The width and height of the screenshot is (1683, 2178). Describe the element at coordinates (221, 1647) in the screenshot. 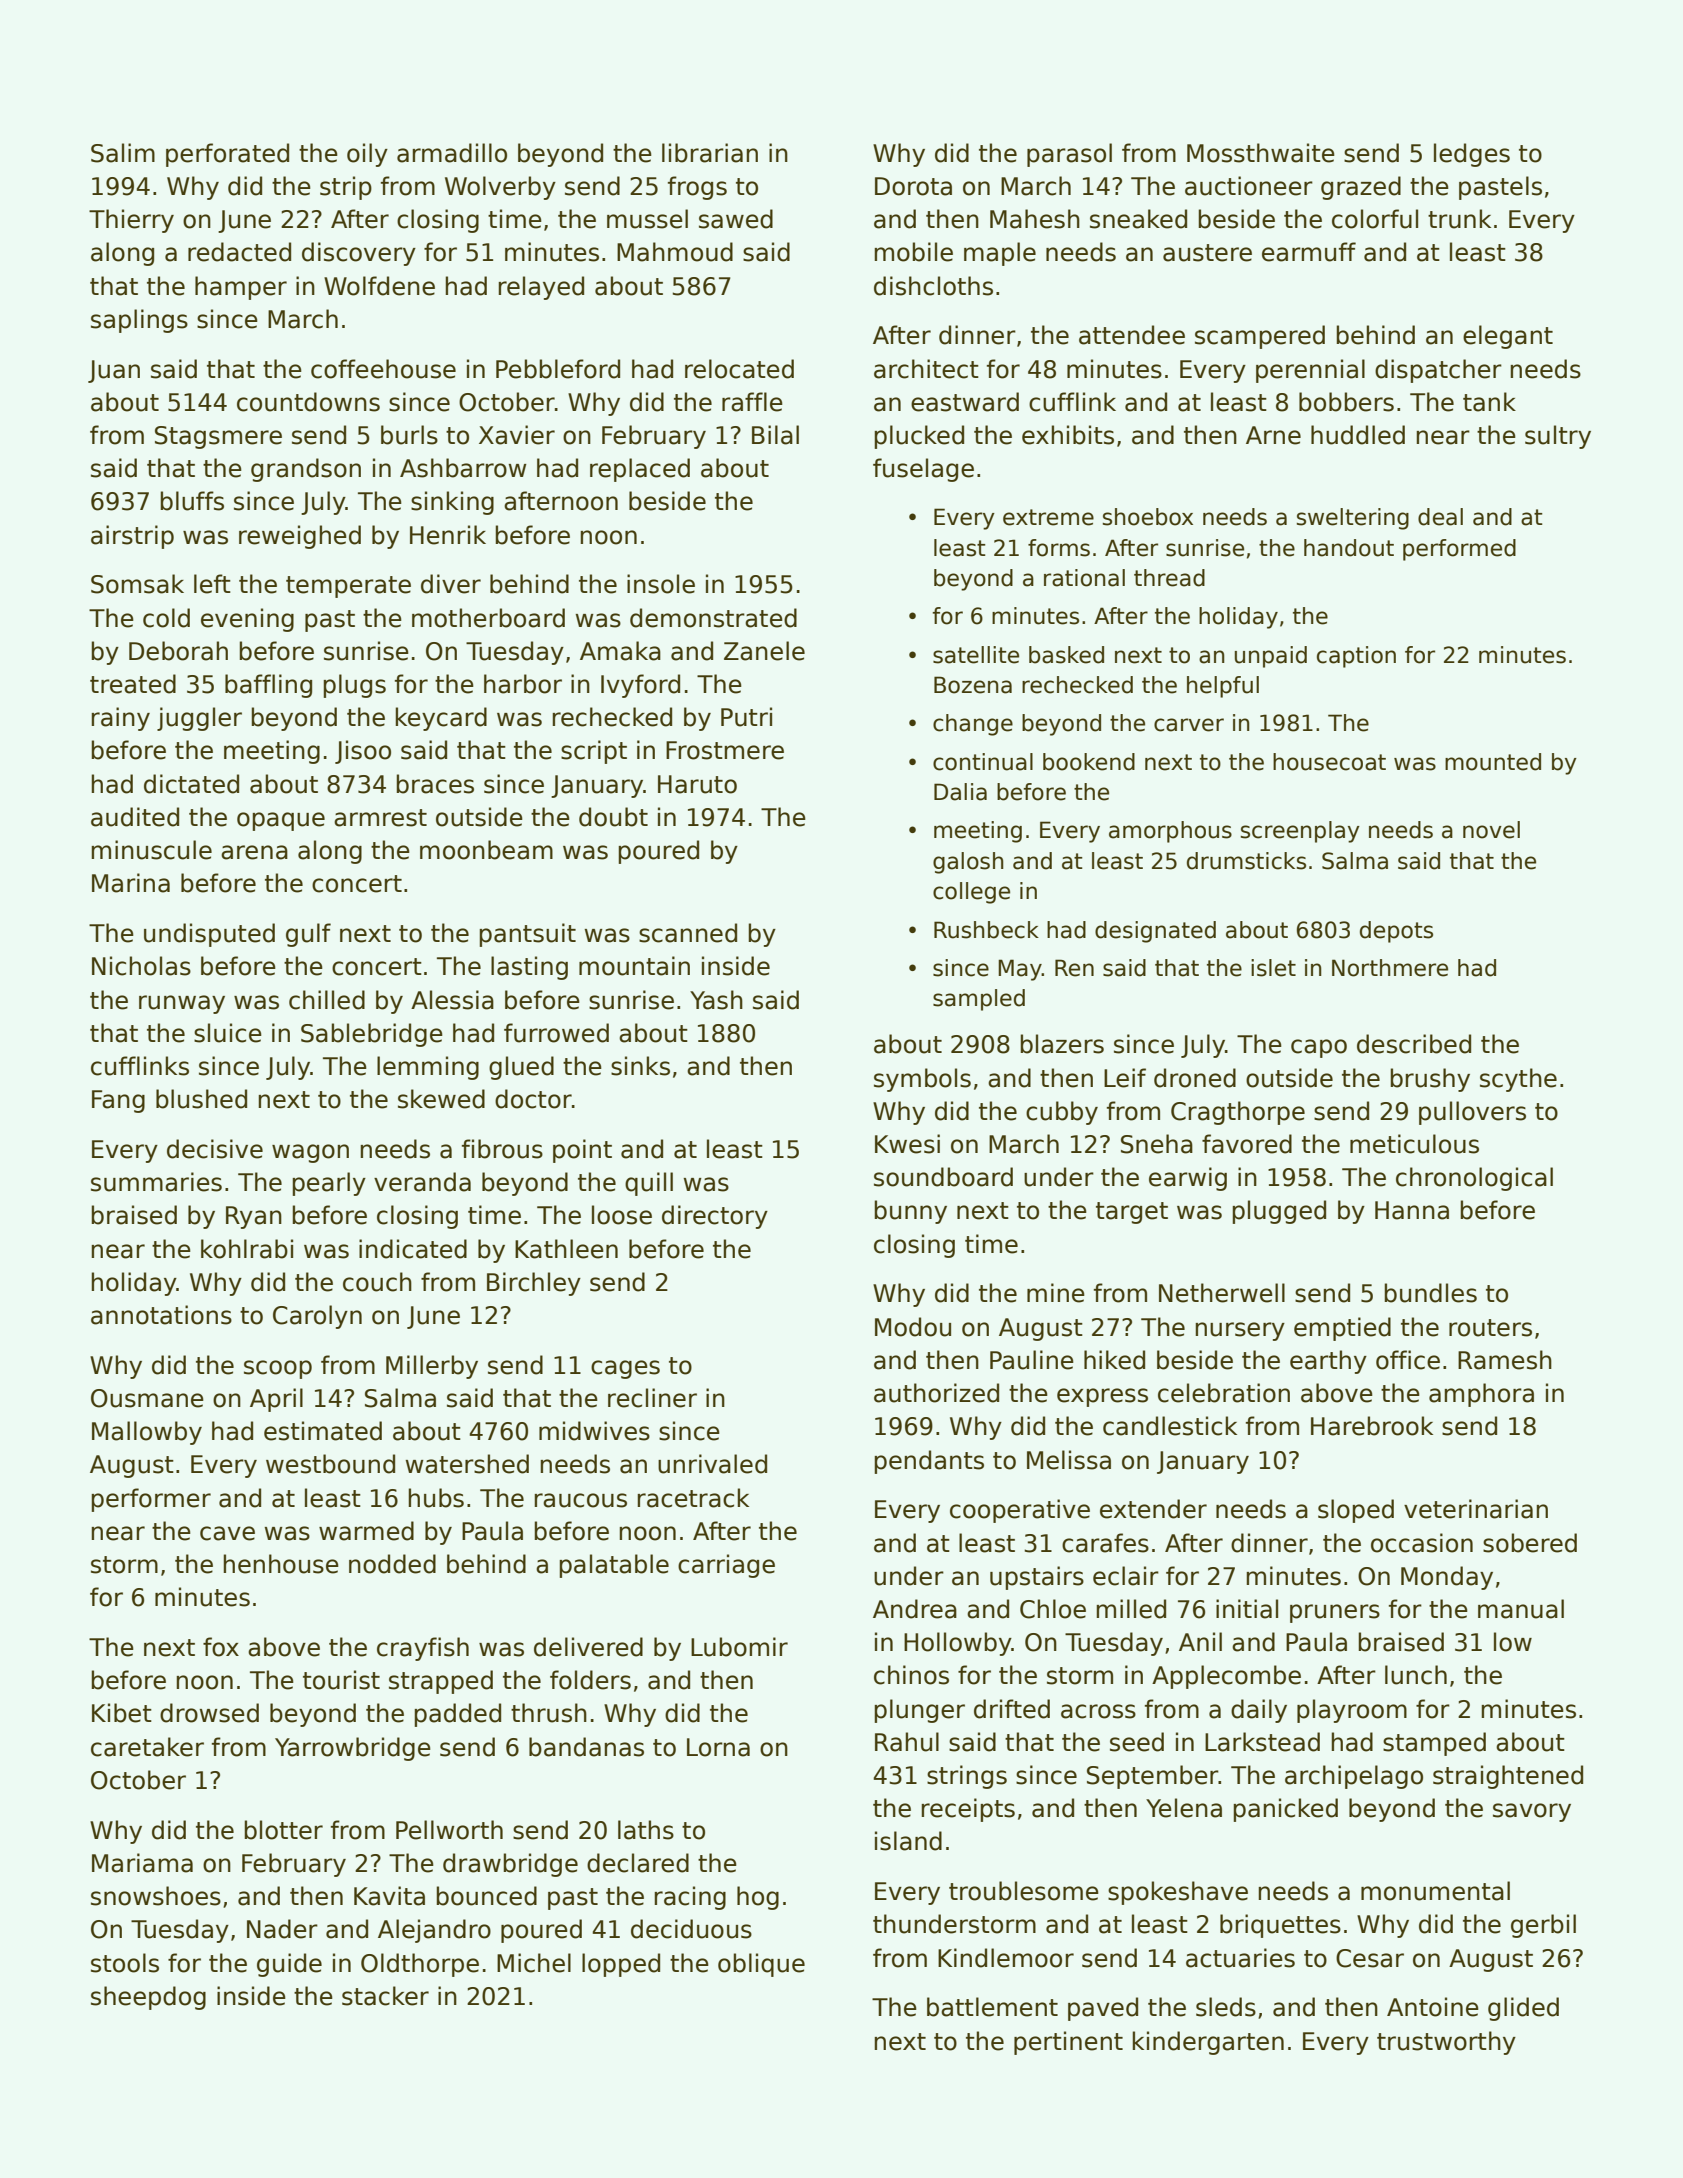

I see `fox` at that location.
